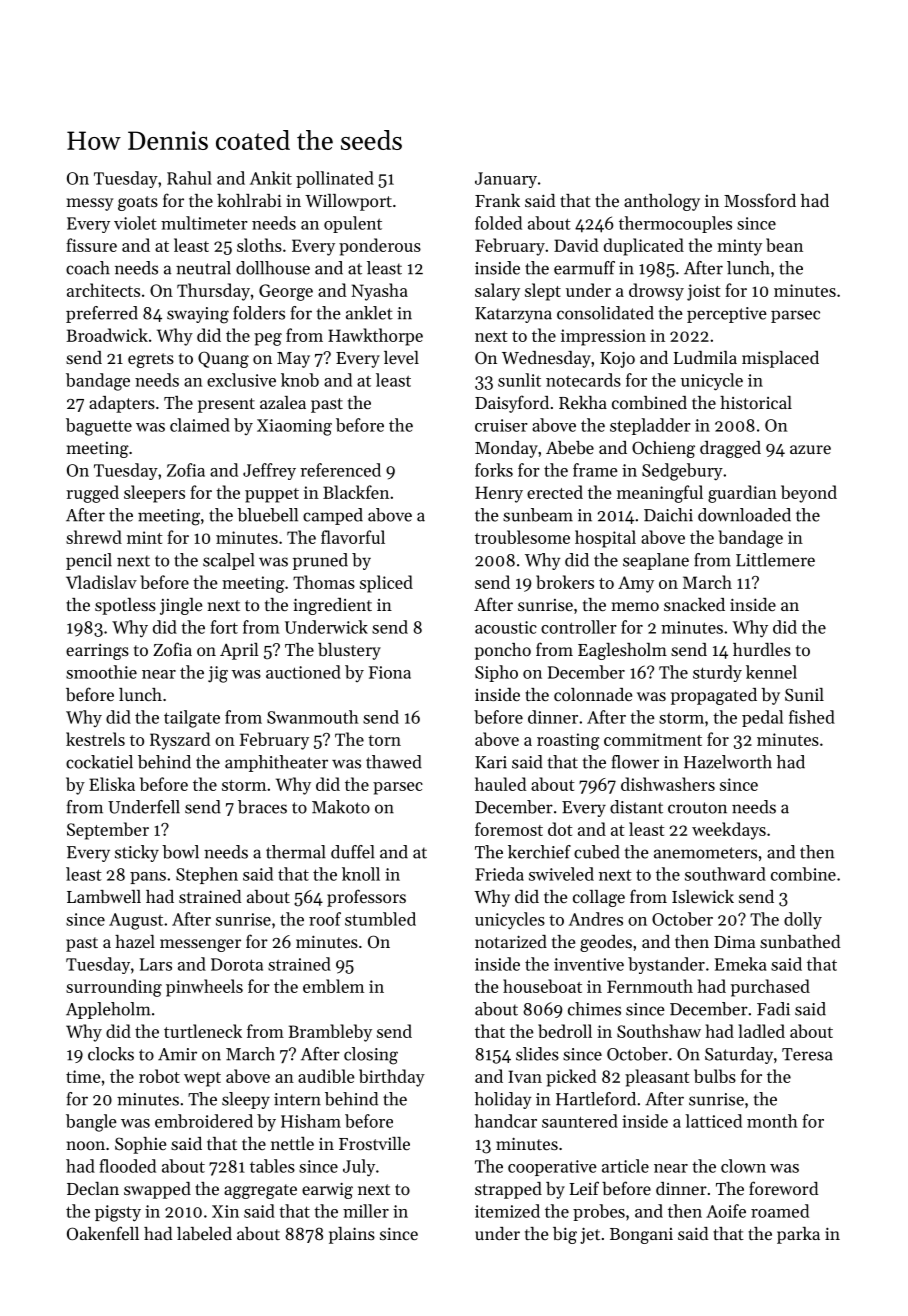 The width and height of the screenshot is (908, 1316). Describe the element at coordinates (503, 651) in the screenshot. I see `poncho` at that location.
